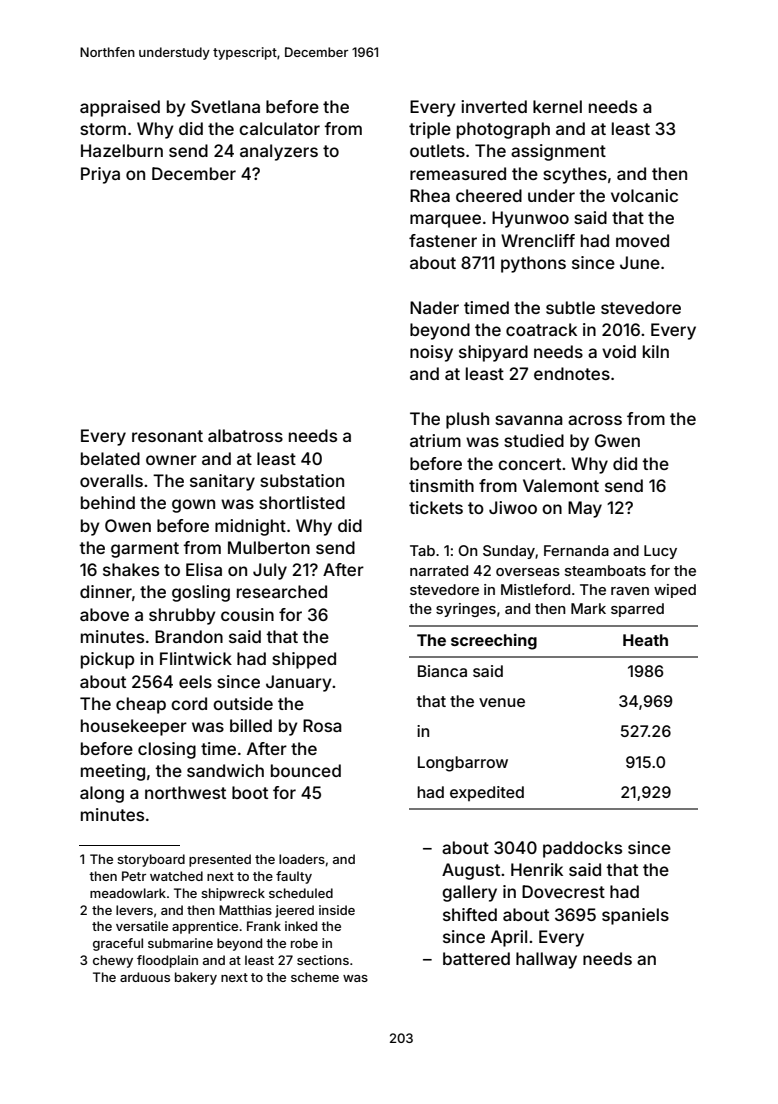  I want to click on meeting, so click(113, 772).
